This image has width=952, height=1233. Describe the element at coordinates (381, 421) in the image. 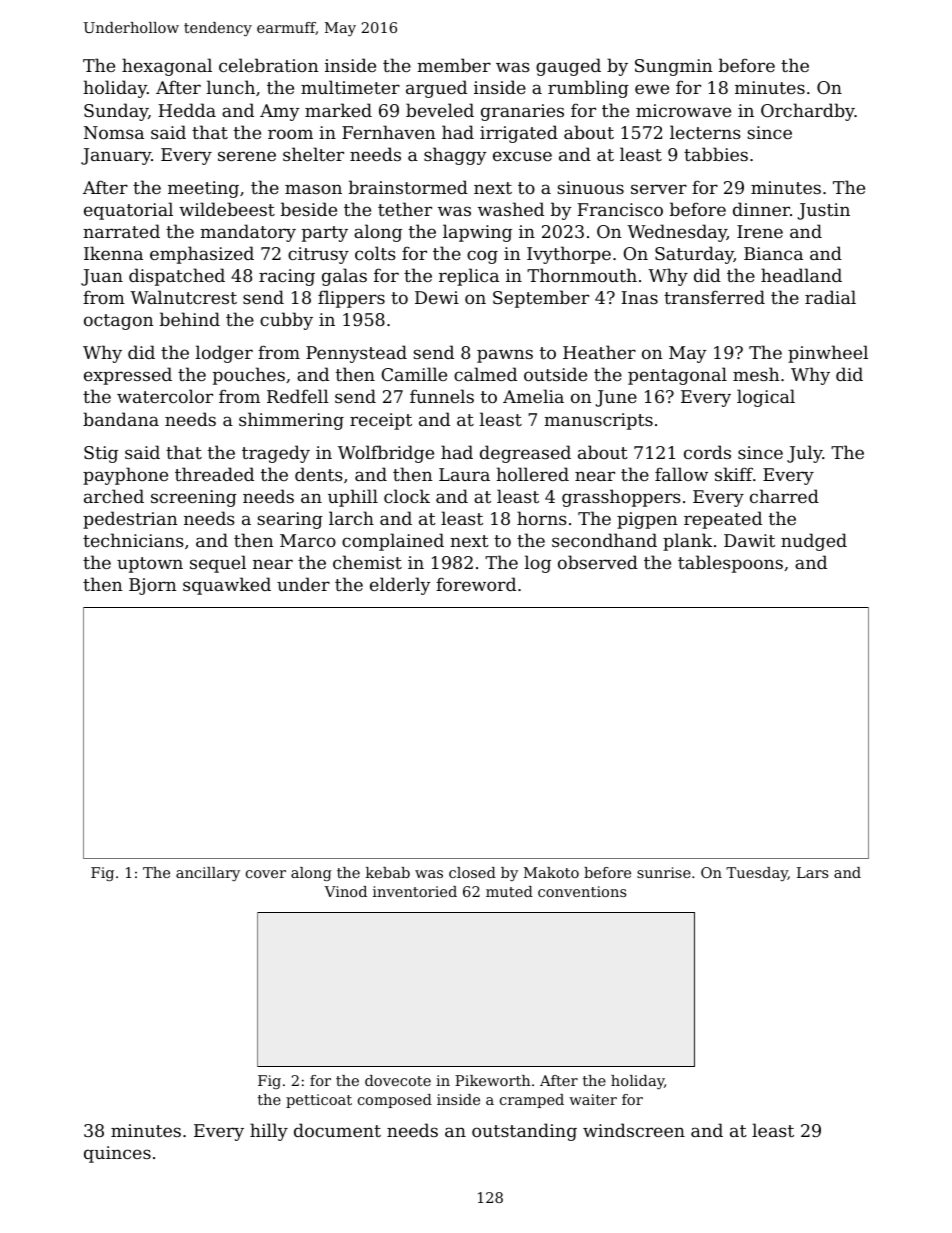

I see `receipt` at that location.
